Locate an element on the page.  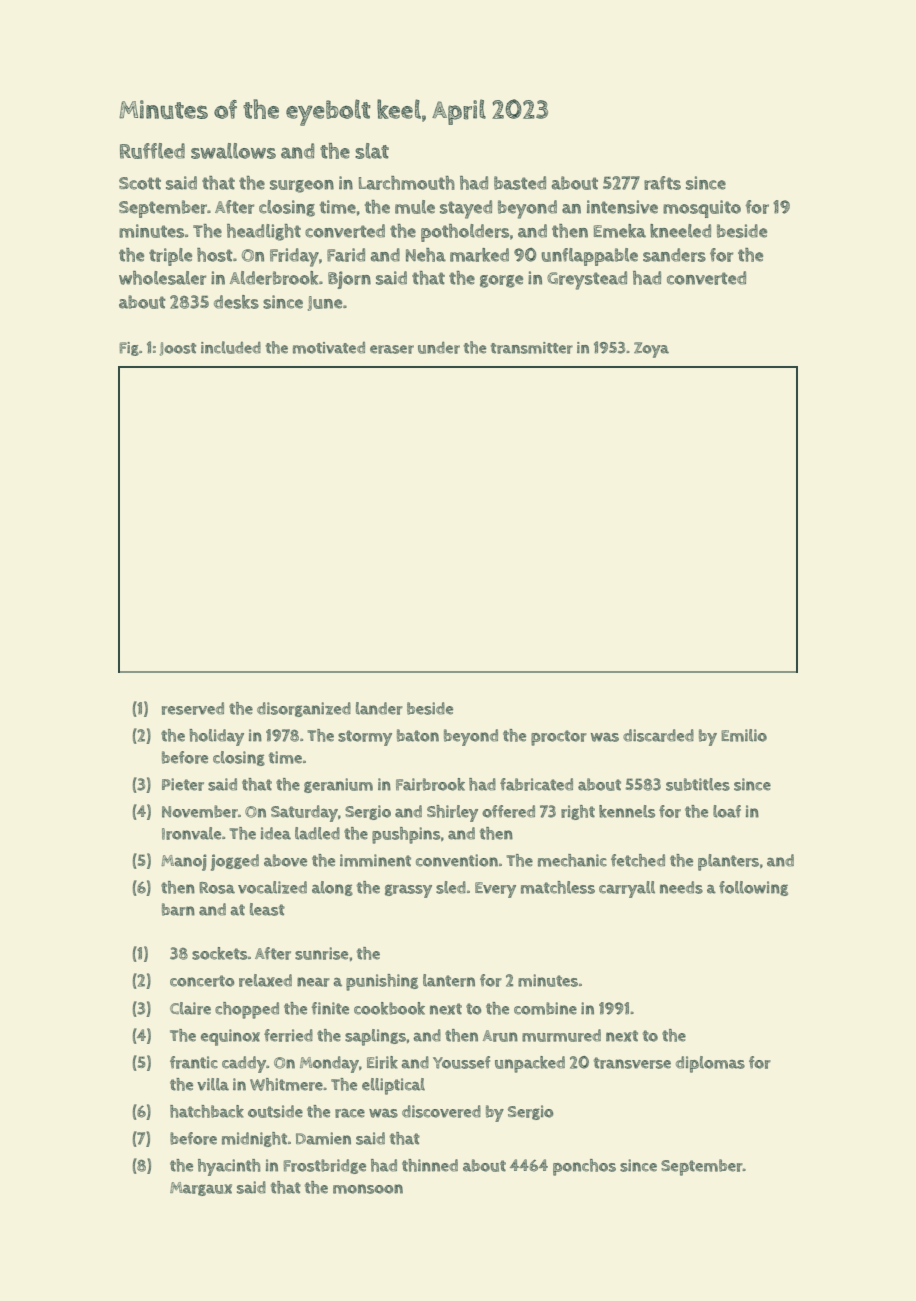
disorganized is located at coordinates (304, 709).
